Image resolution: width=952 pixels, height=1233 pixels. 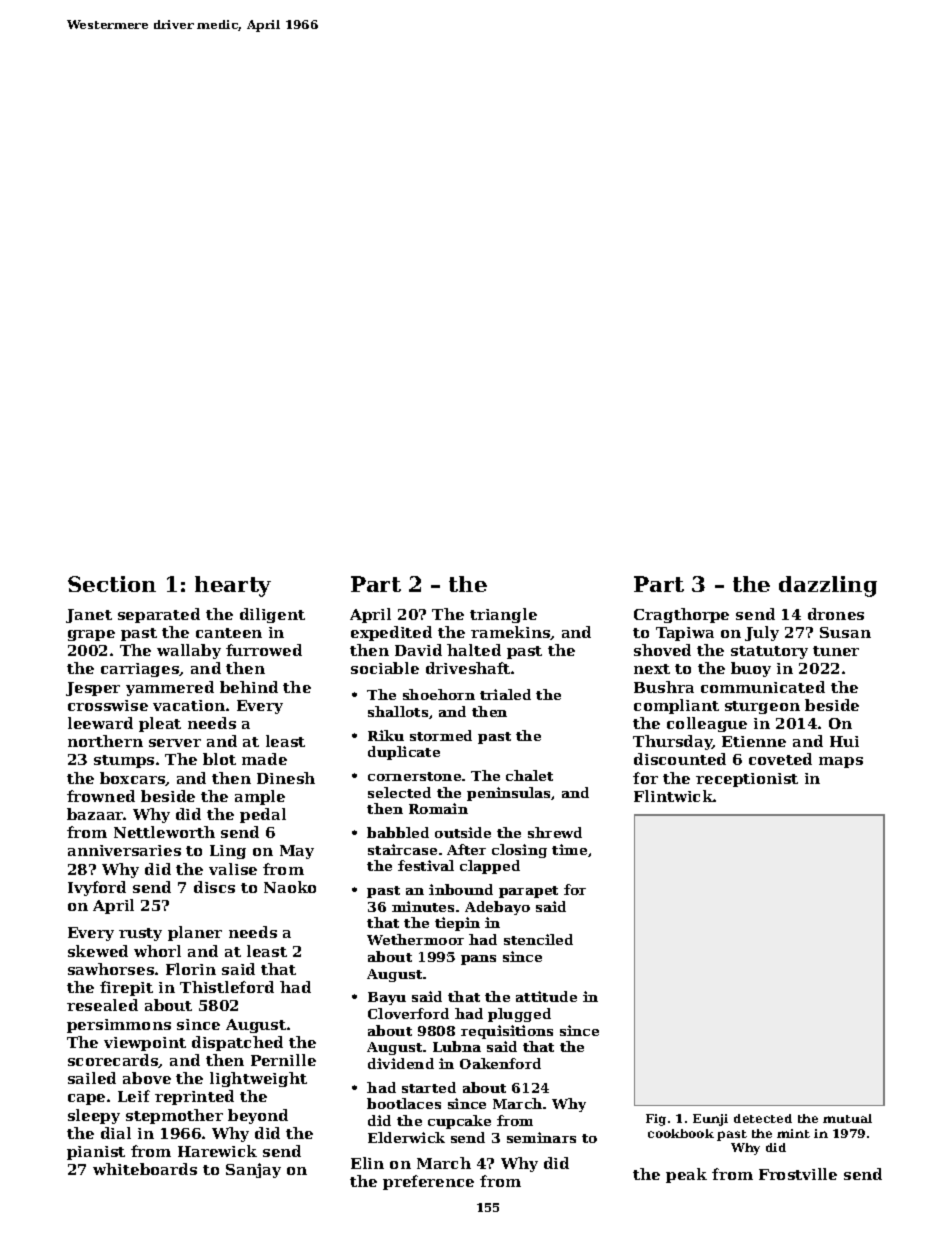 I want to click on canteen, so click(x=229, y=633).
